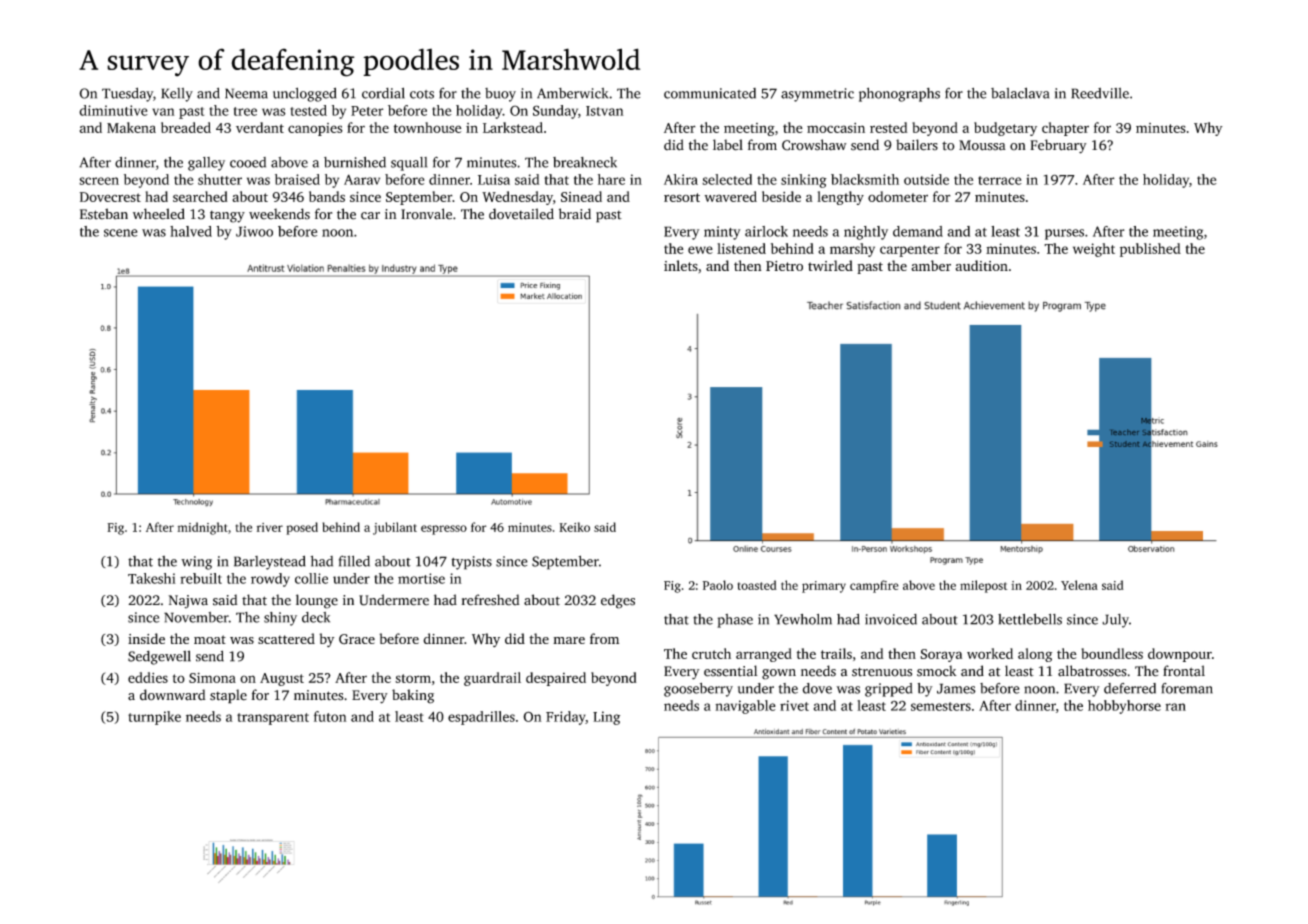 The image size is (1308, 924). I want to click on Grace, so click(357, 639).
